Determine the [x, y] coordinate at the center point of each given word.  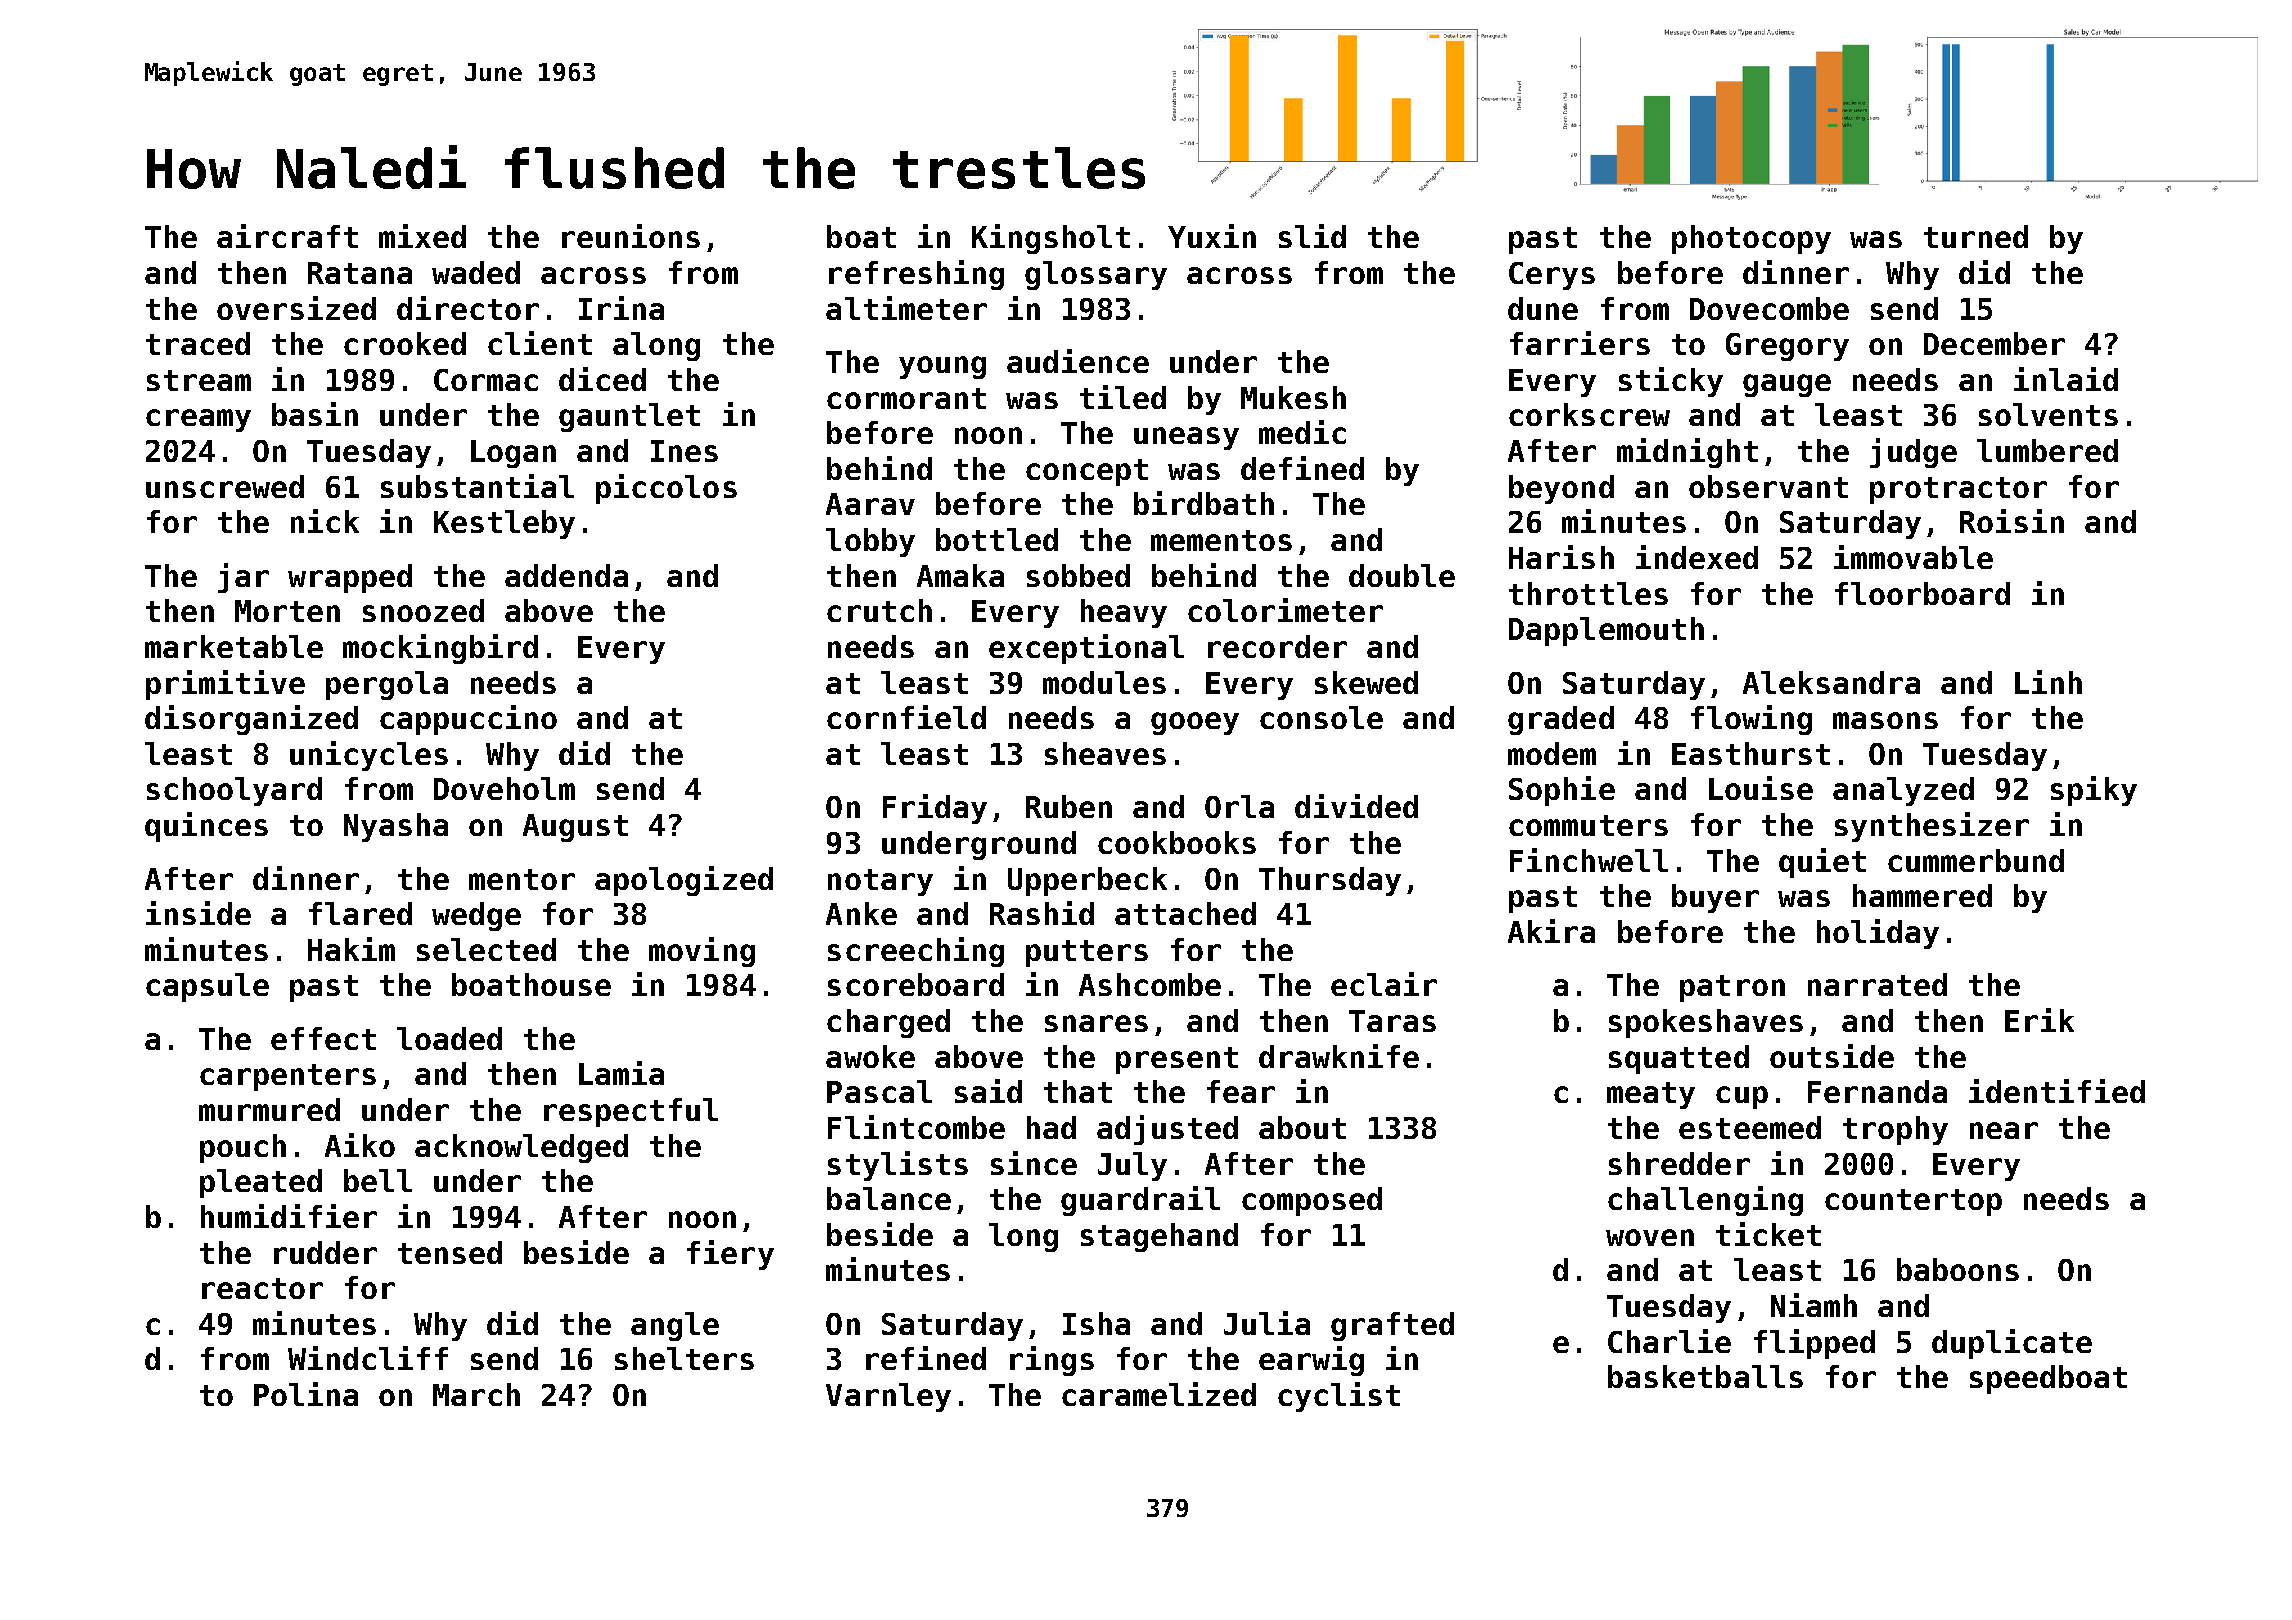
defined [1302, 468]
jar [243, 578]
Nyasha [396, 827]
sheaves [1105, 753]
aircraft [287, 236]
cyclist [1339, 1397]
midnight [1687, 453]
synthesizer [1932, 827]
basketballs [1705, 1376]
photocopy [1751, 239]
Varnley [888, 1397]
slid [1312, 236]
